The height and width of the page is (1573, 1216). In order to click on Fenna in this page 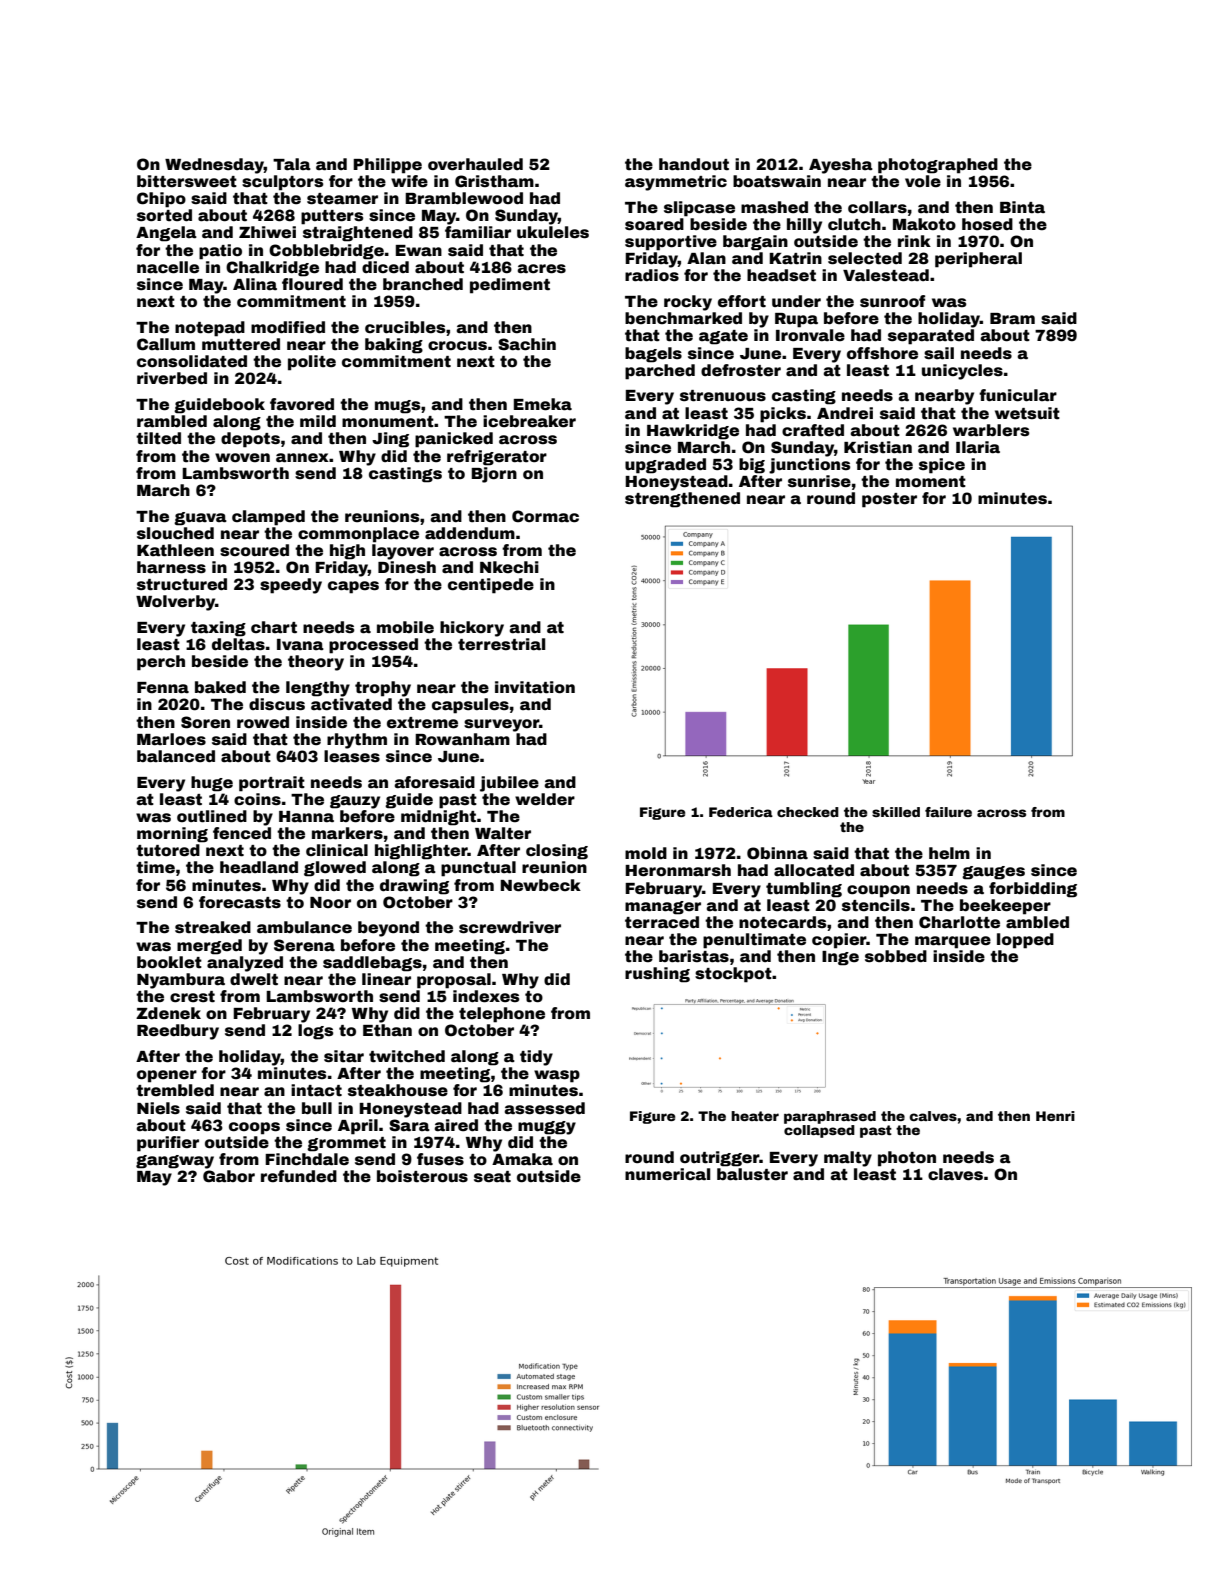, I will do `click(163, 688)`.
